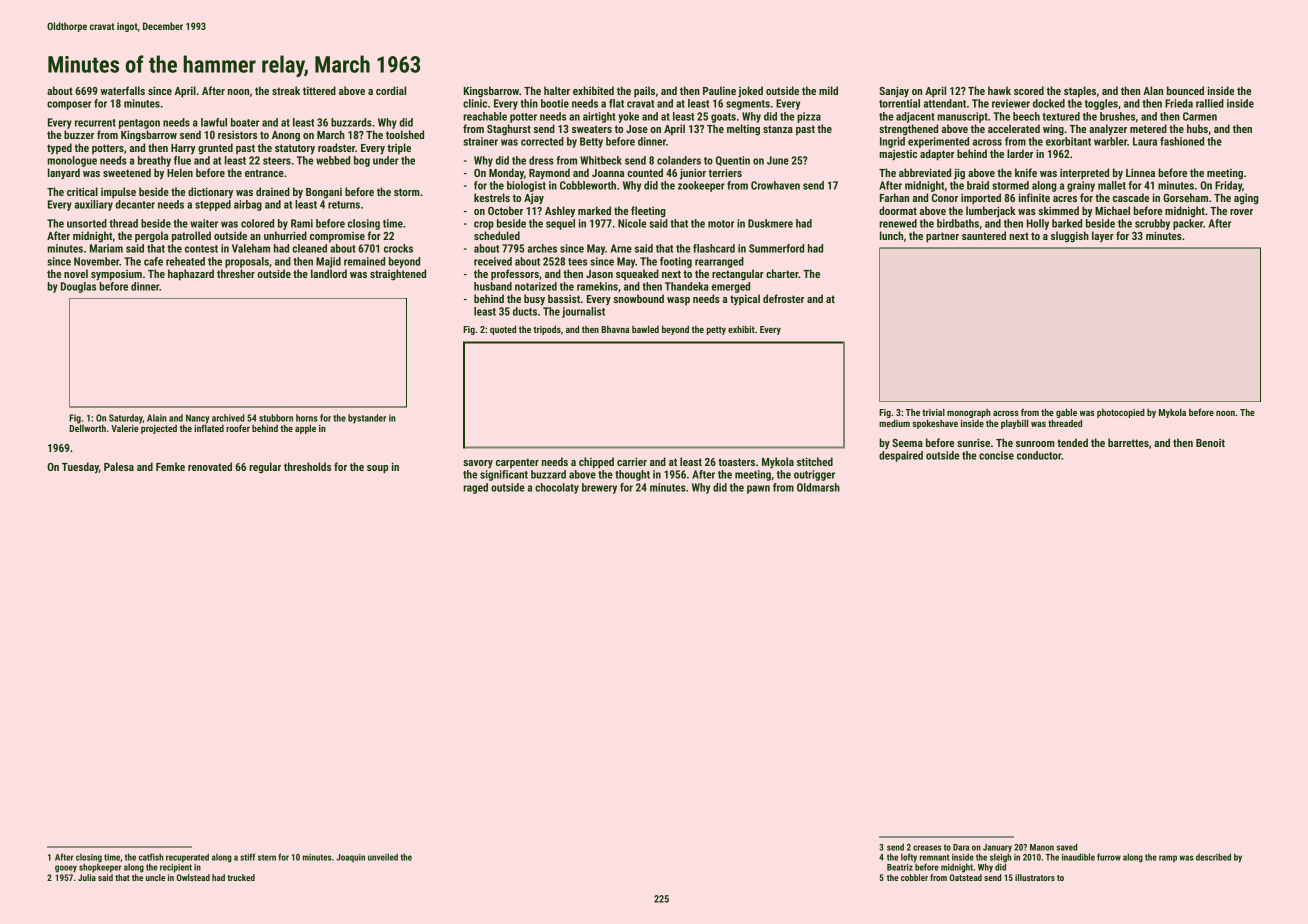 The image size is (1308, 924). Describe the element at coordinates (750, 91) in the page. I see `joked` at that location.
